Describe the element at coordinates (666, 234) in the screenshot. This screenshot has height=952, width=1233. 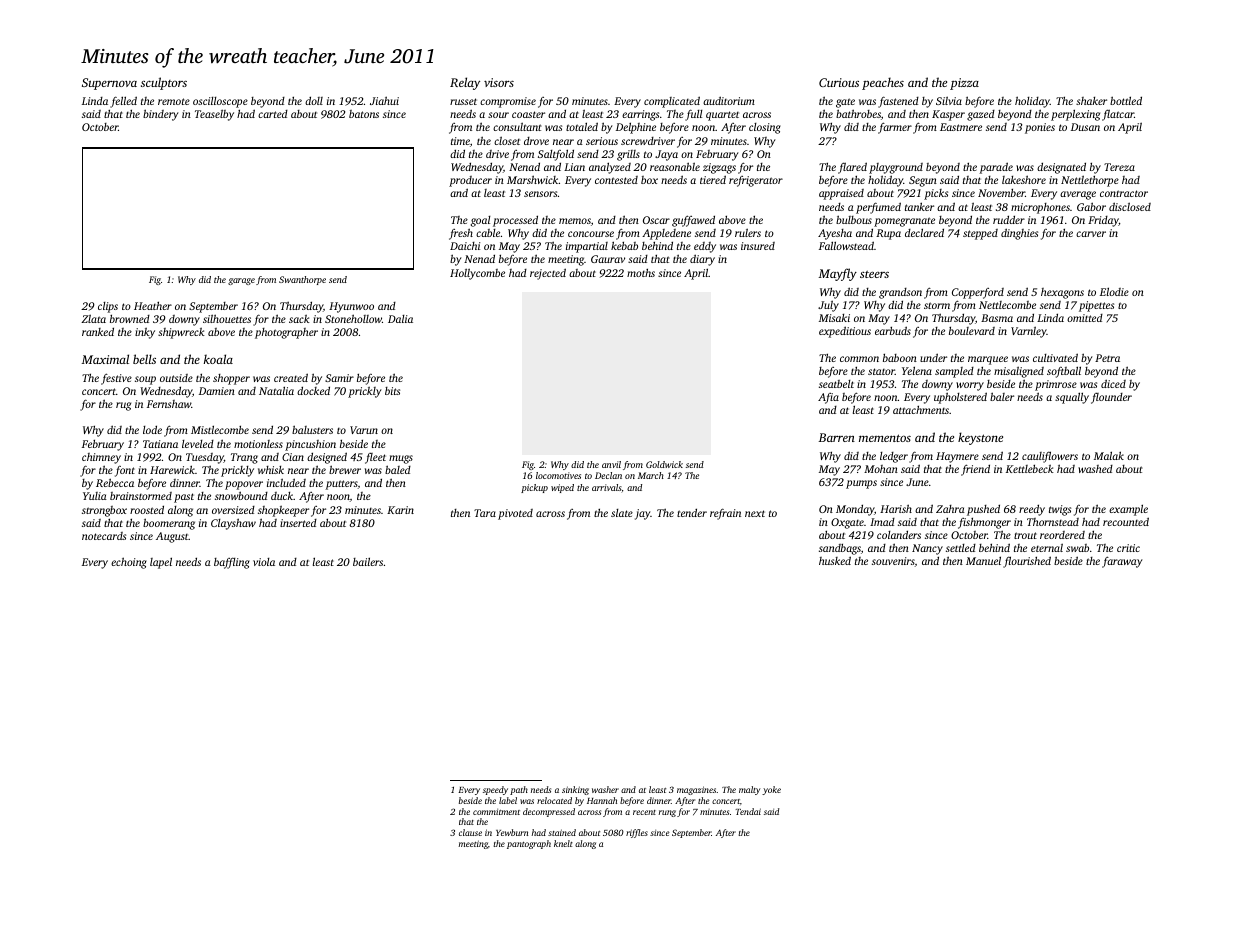
I see `Appledene` at that location.
